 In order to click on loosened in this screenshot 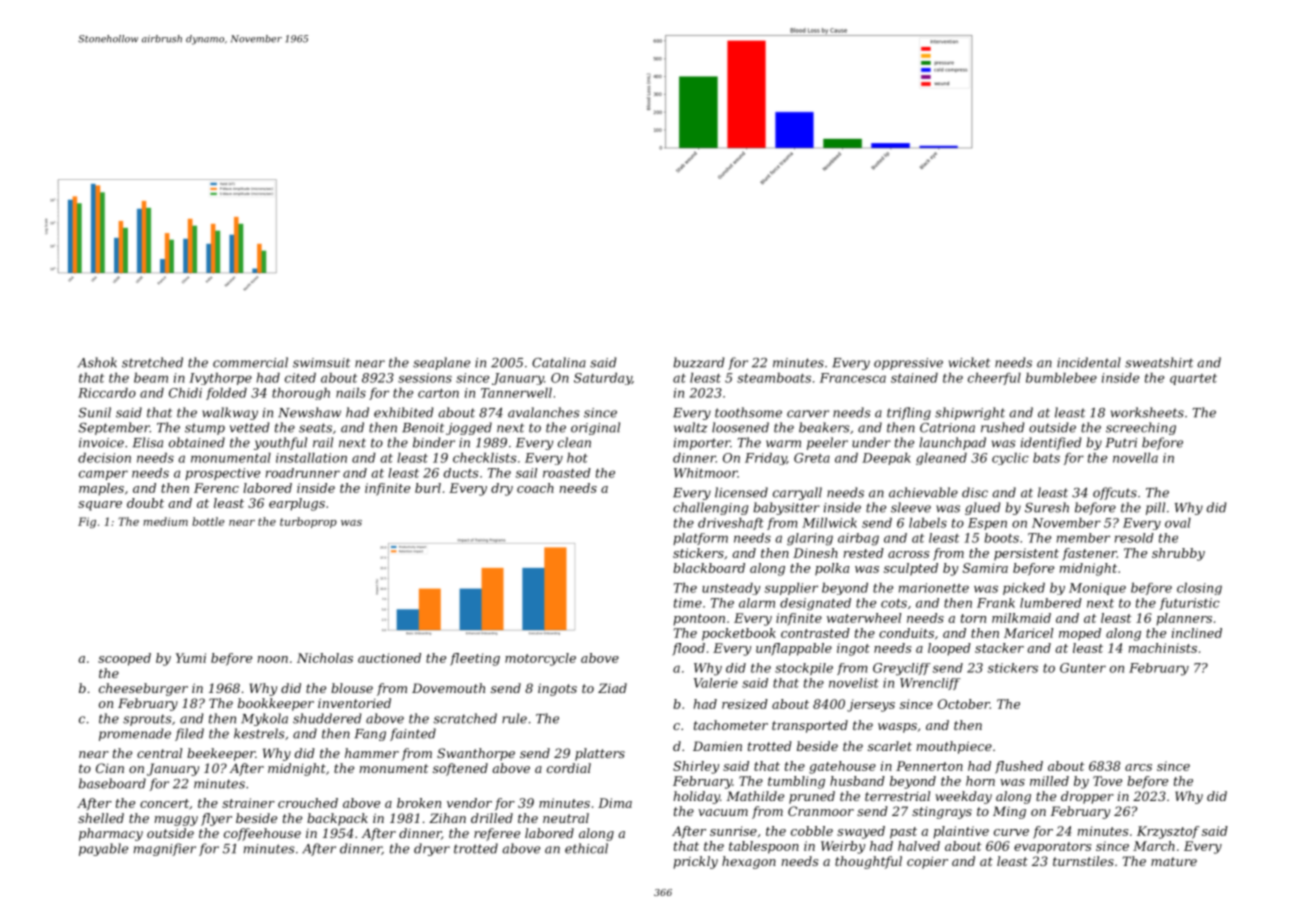, I will do `click(740, 427)`.
